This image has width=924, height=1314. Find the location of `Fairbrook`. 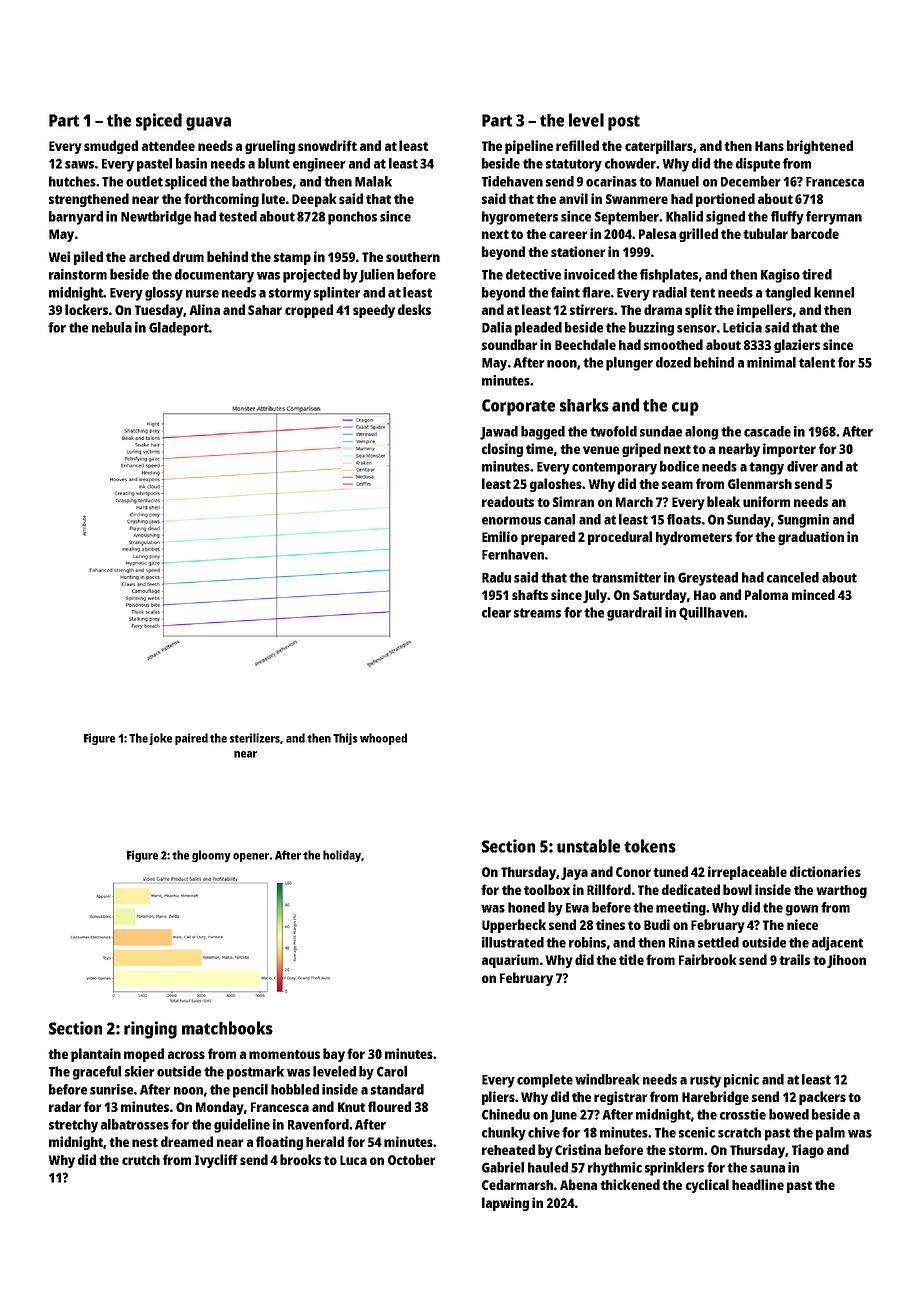

Fairbrook is located at coordinates (708, 959).
